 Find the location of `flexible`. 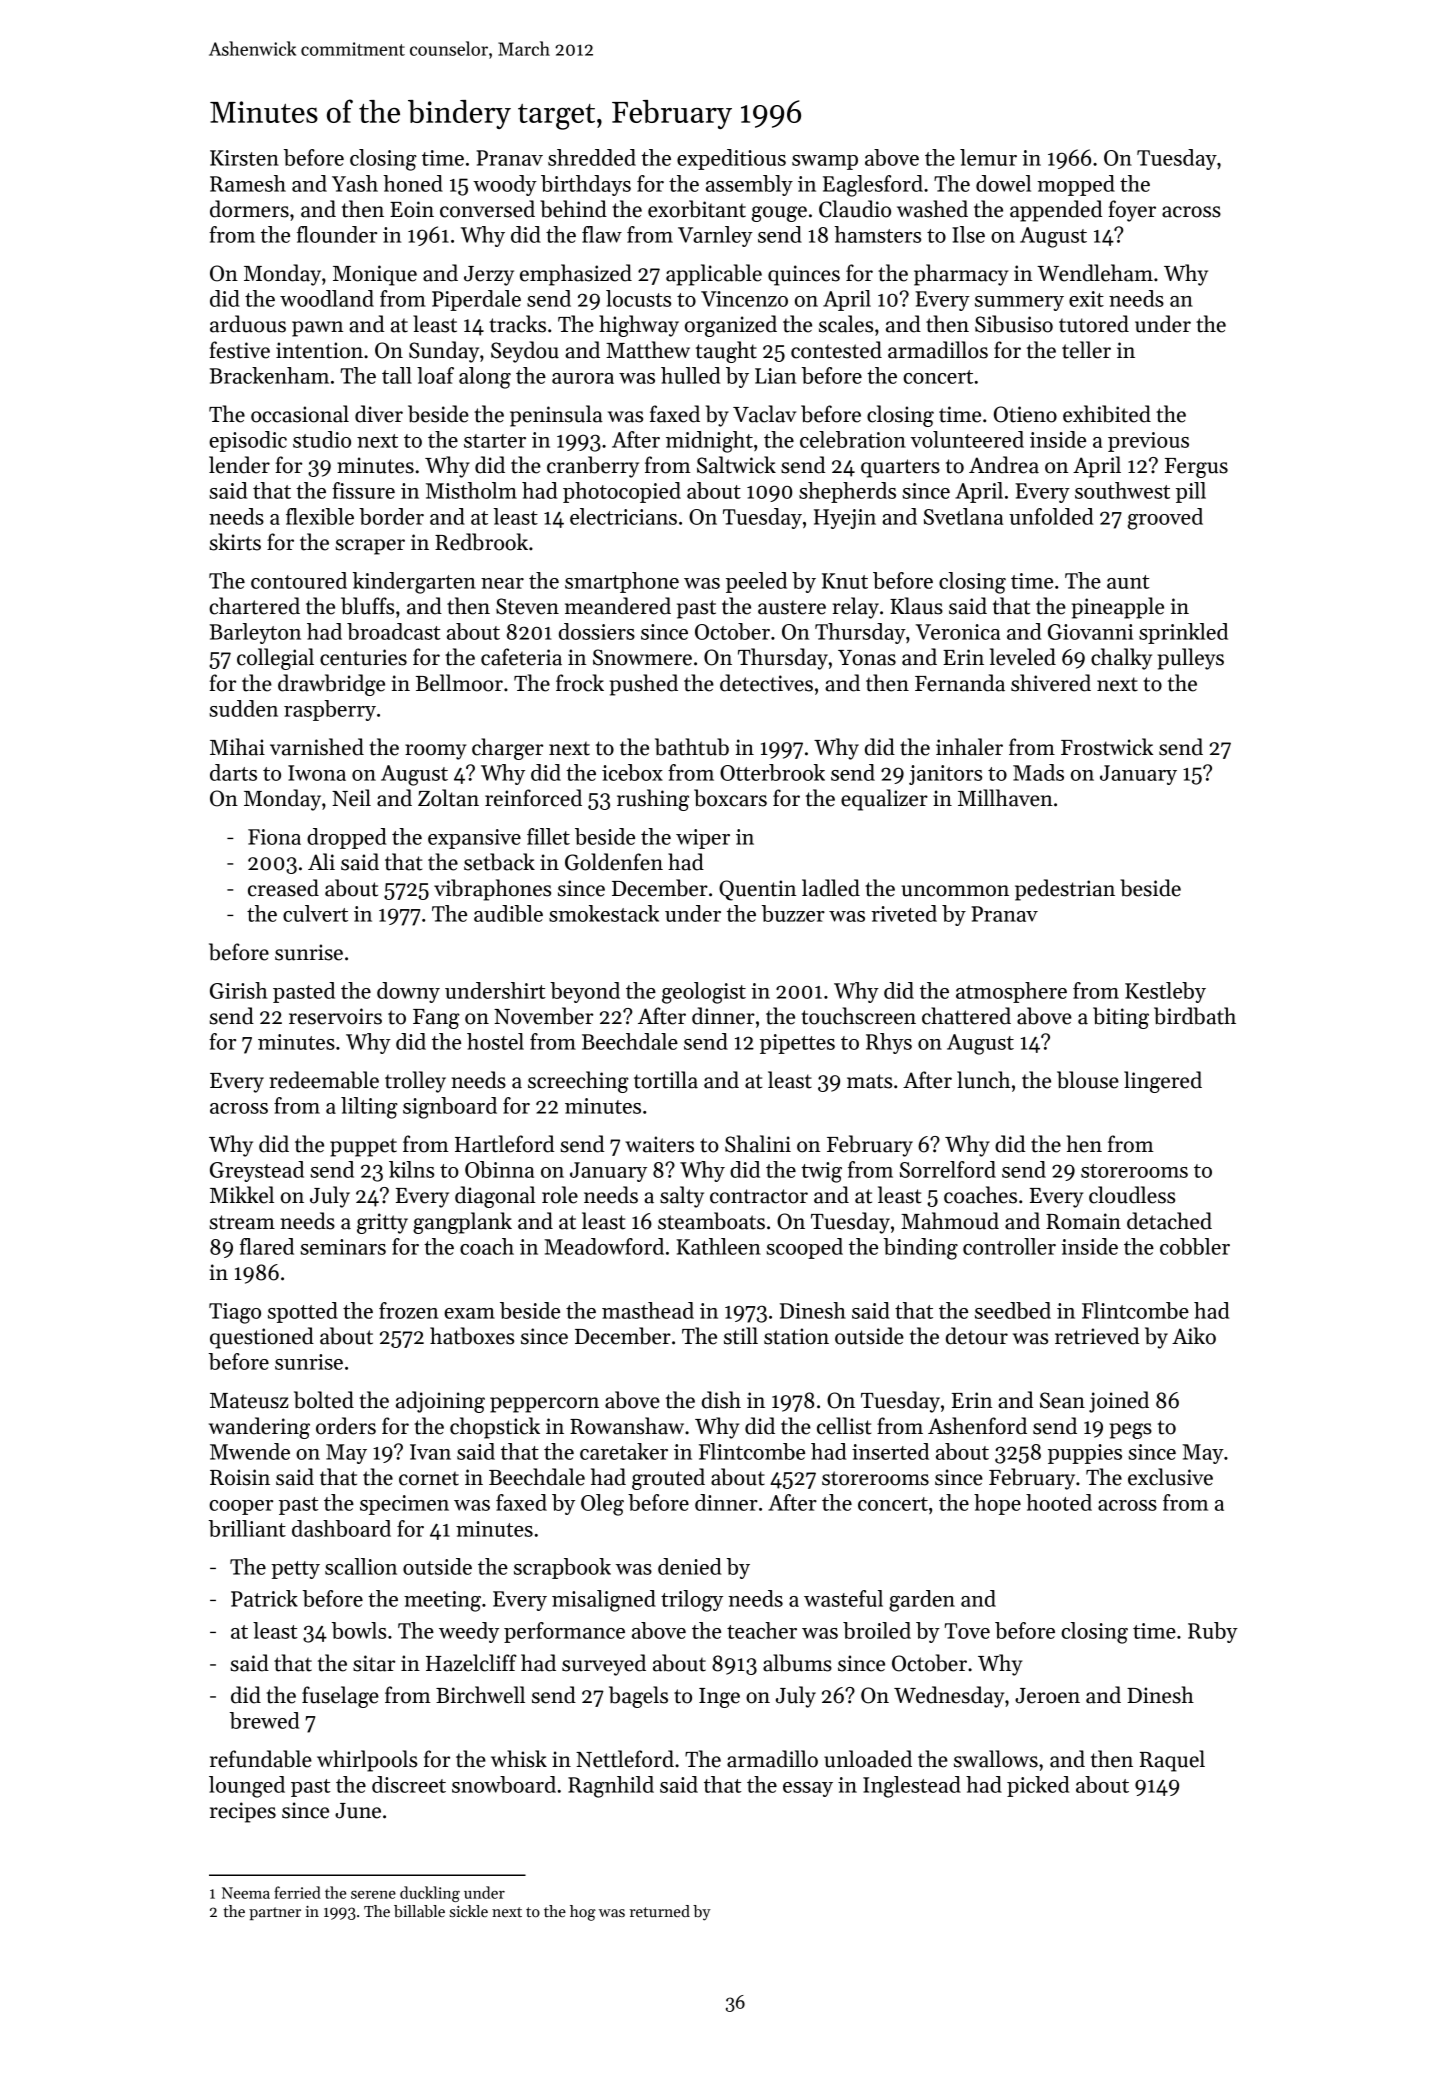

flexible is located at coordinates (320, 516).
